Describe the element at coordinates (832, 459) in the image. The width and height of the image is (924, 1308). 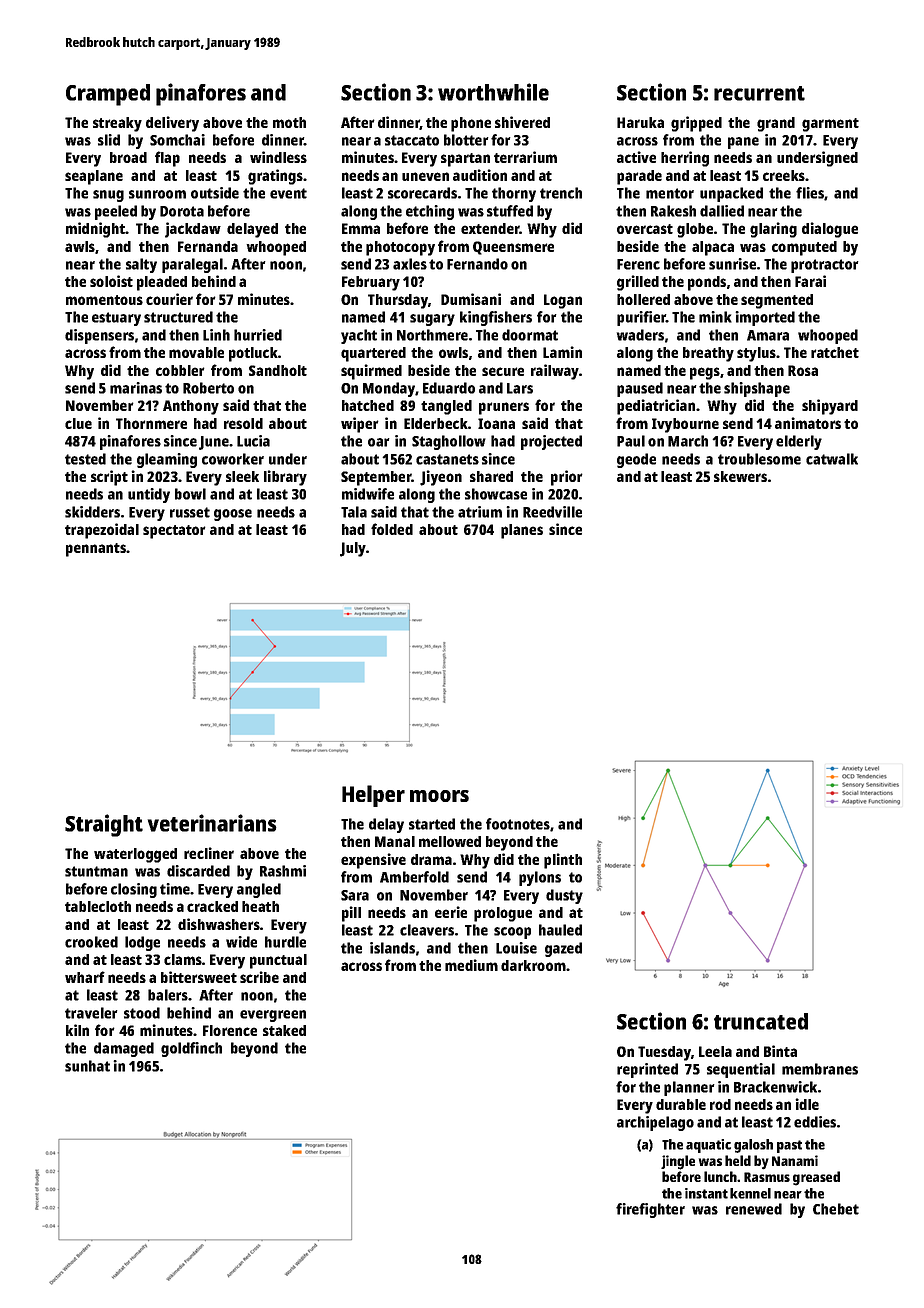
I see `catwalk` at that location.
